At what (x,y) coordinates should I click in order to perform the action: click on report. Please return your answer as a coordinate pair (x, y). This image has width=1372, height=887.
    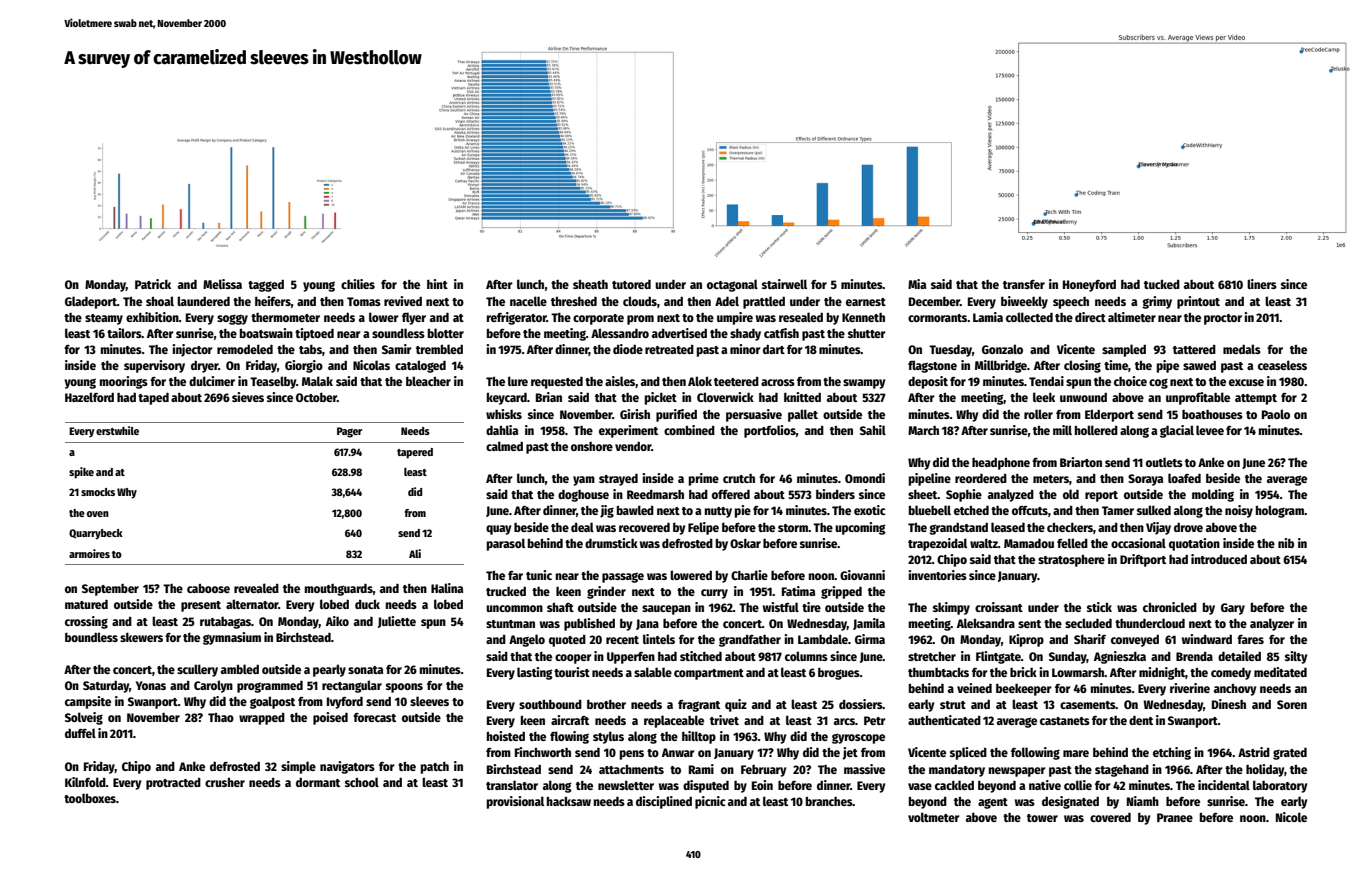
    Looking at the image, I should click on (1101, 496).
